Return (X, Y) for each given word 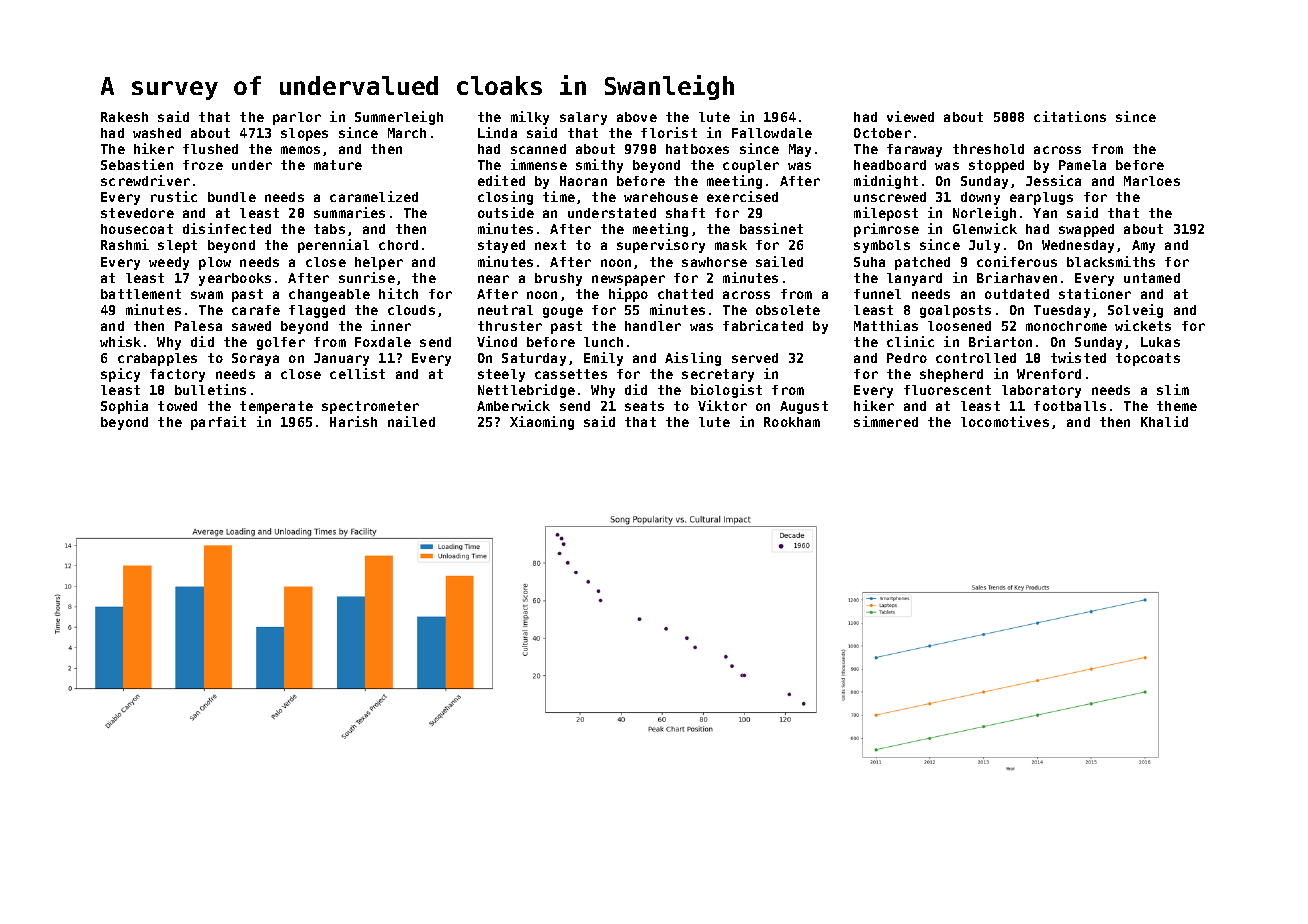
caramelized (374, 196)
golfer (281, 343)
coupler (751, 166)
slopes (304, 134)
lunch (603, 342)
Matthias (886, 325)
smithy (599, 166)
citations (1070, 116)
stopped (996, 166)
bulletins (210, 389)
